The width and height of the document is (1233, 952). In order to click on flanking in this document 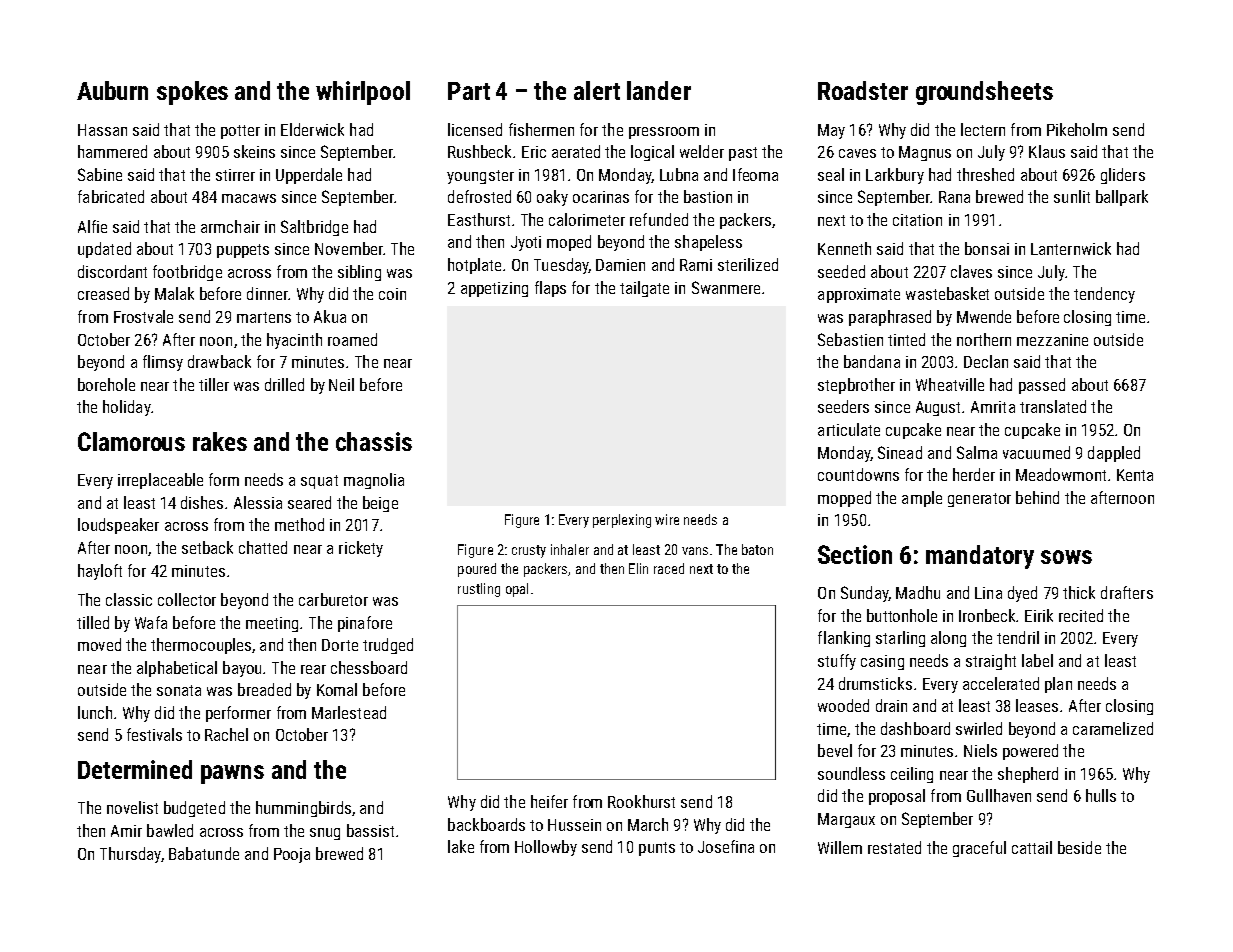, I will do `click(844, 639)`.
